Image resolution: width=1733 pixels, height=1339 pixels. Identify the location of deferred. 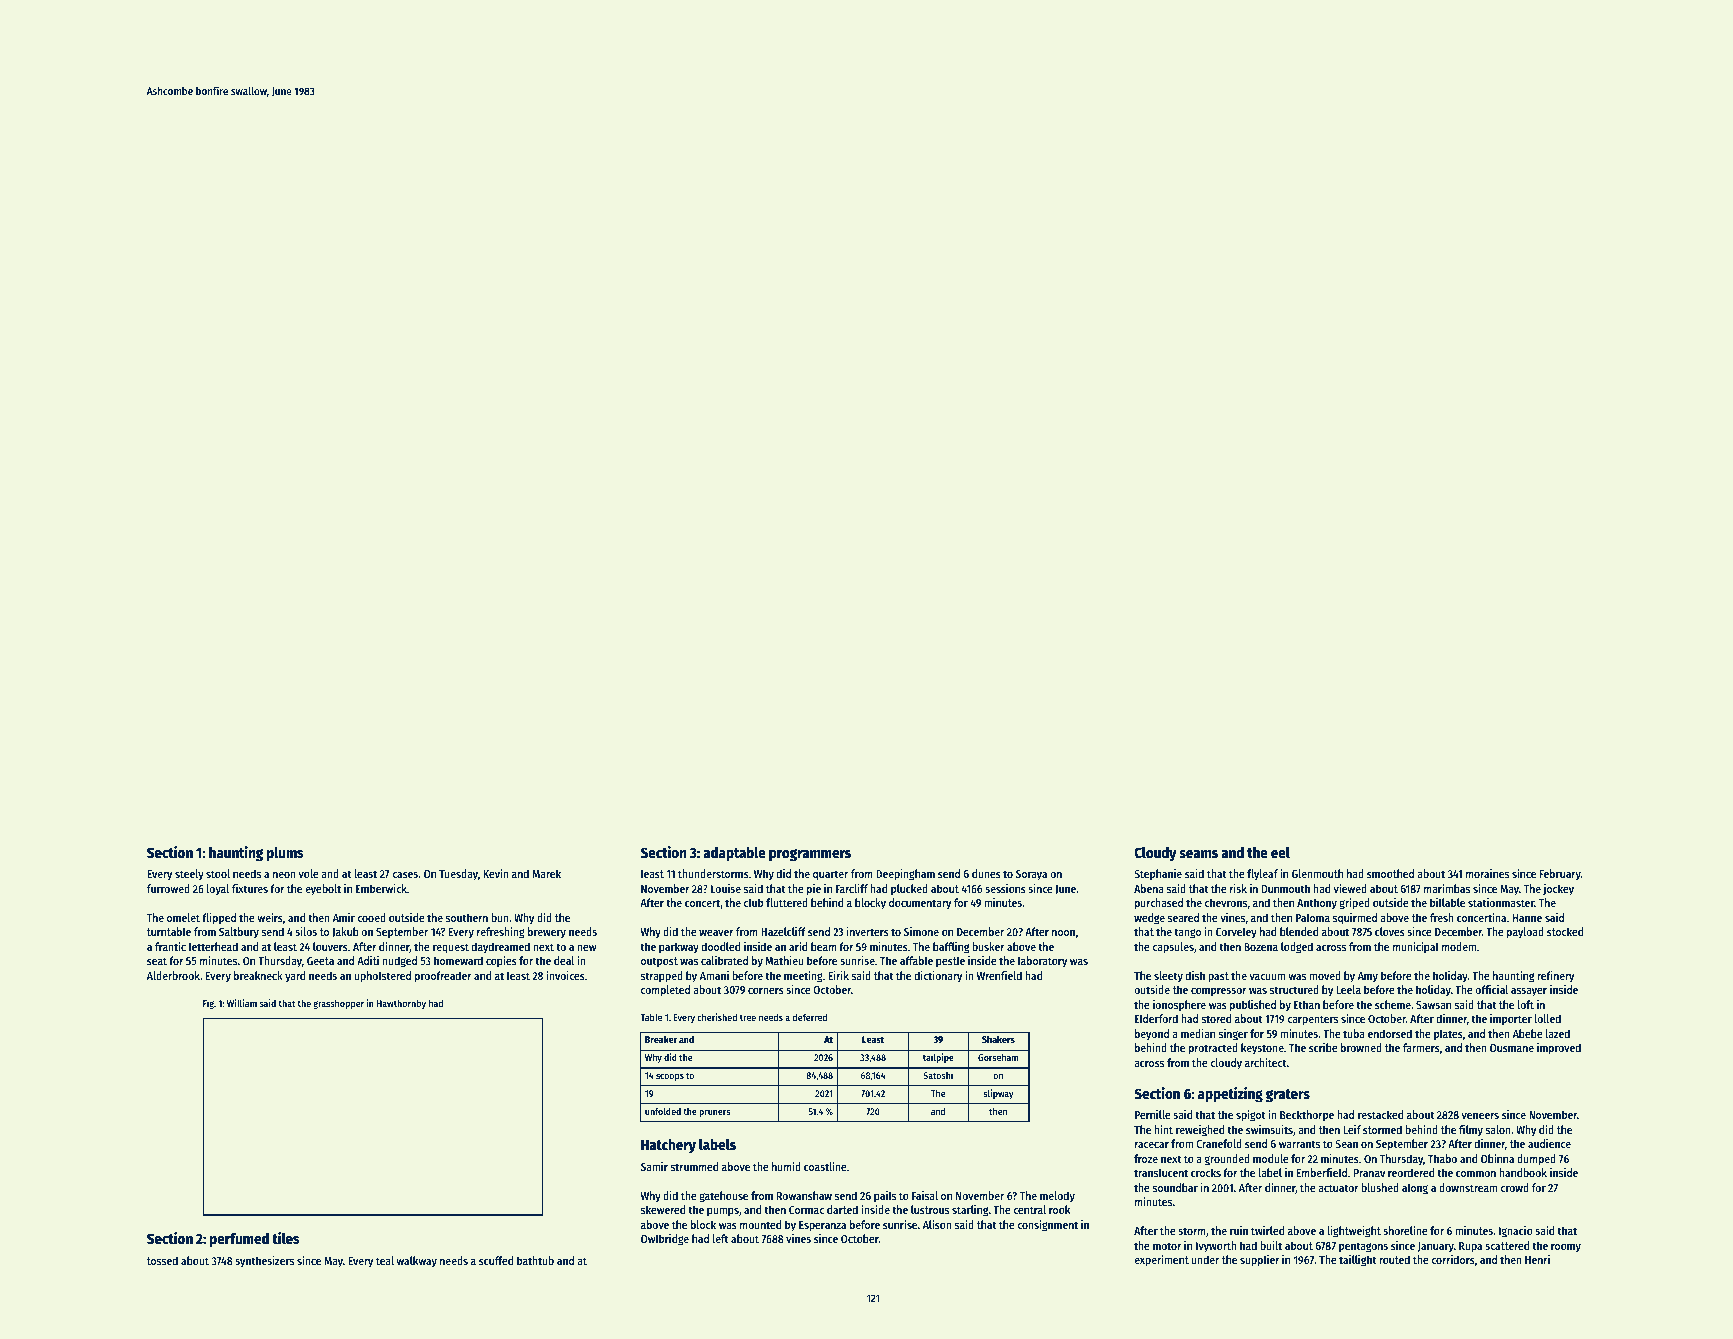
(810, 1017).
